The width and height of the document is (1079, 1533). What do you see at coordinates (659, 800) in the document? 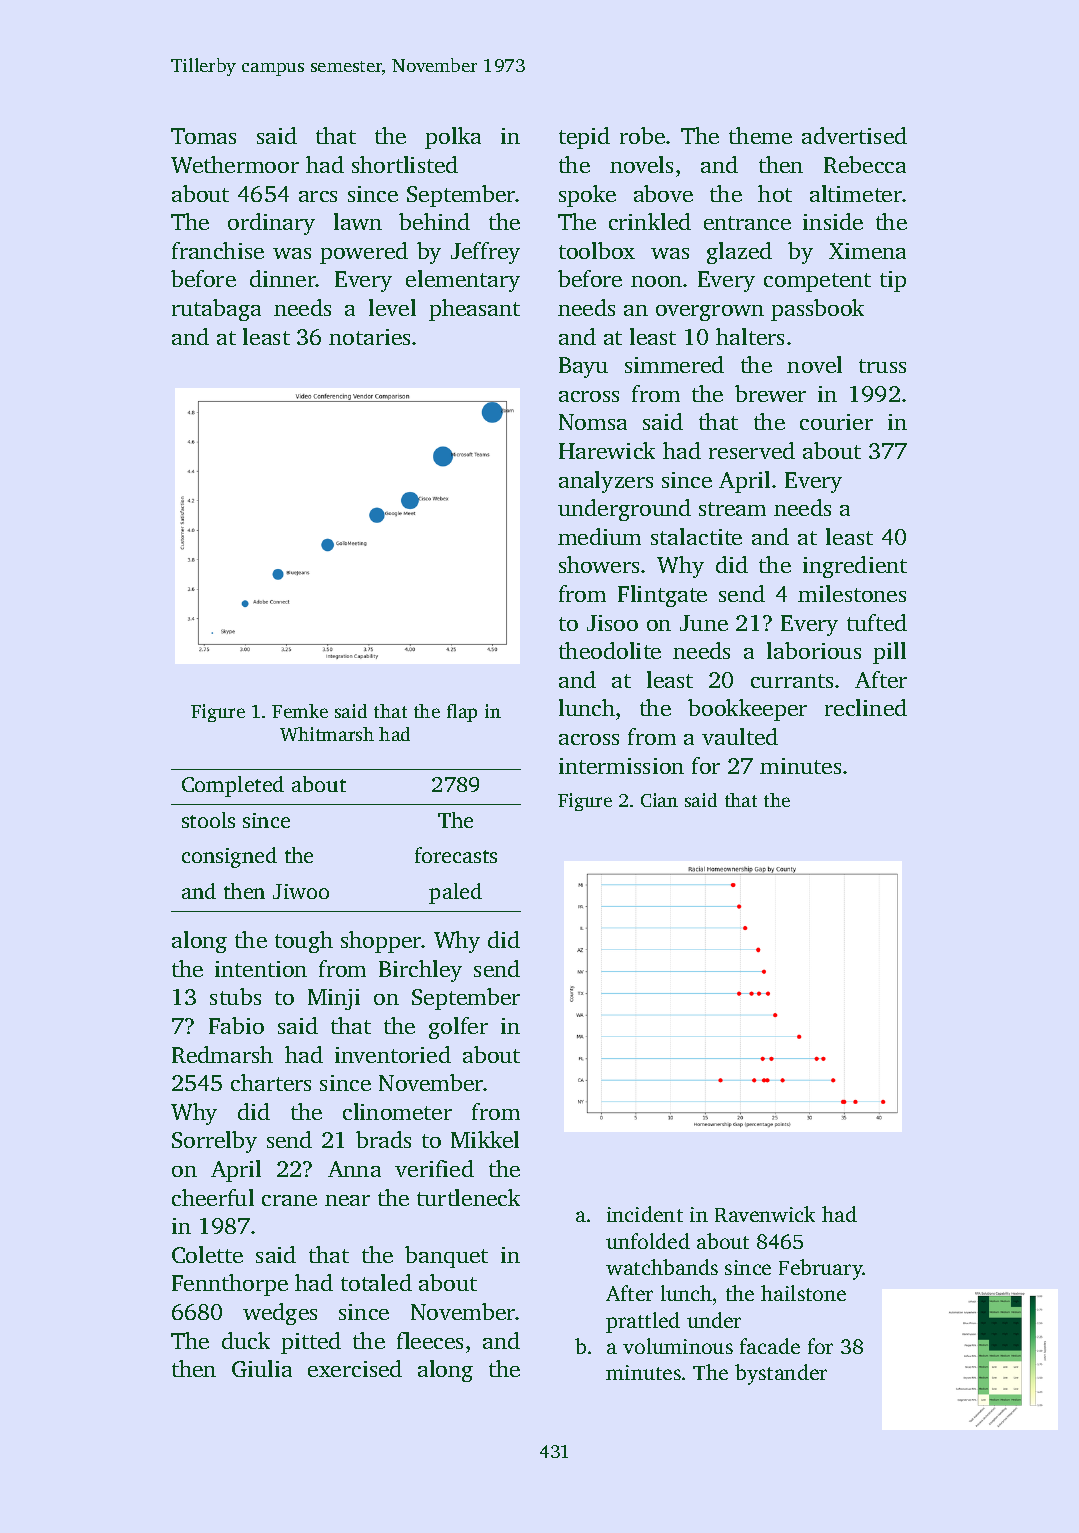
I see `Cian` at bounding box center [659, 800].
